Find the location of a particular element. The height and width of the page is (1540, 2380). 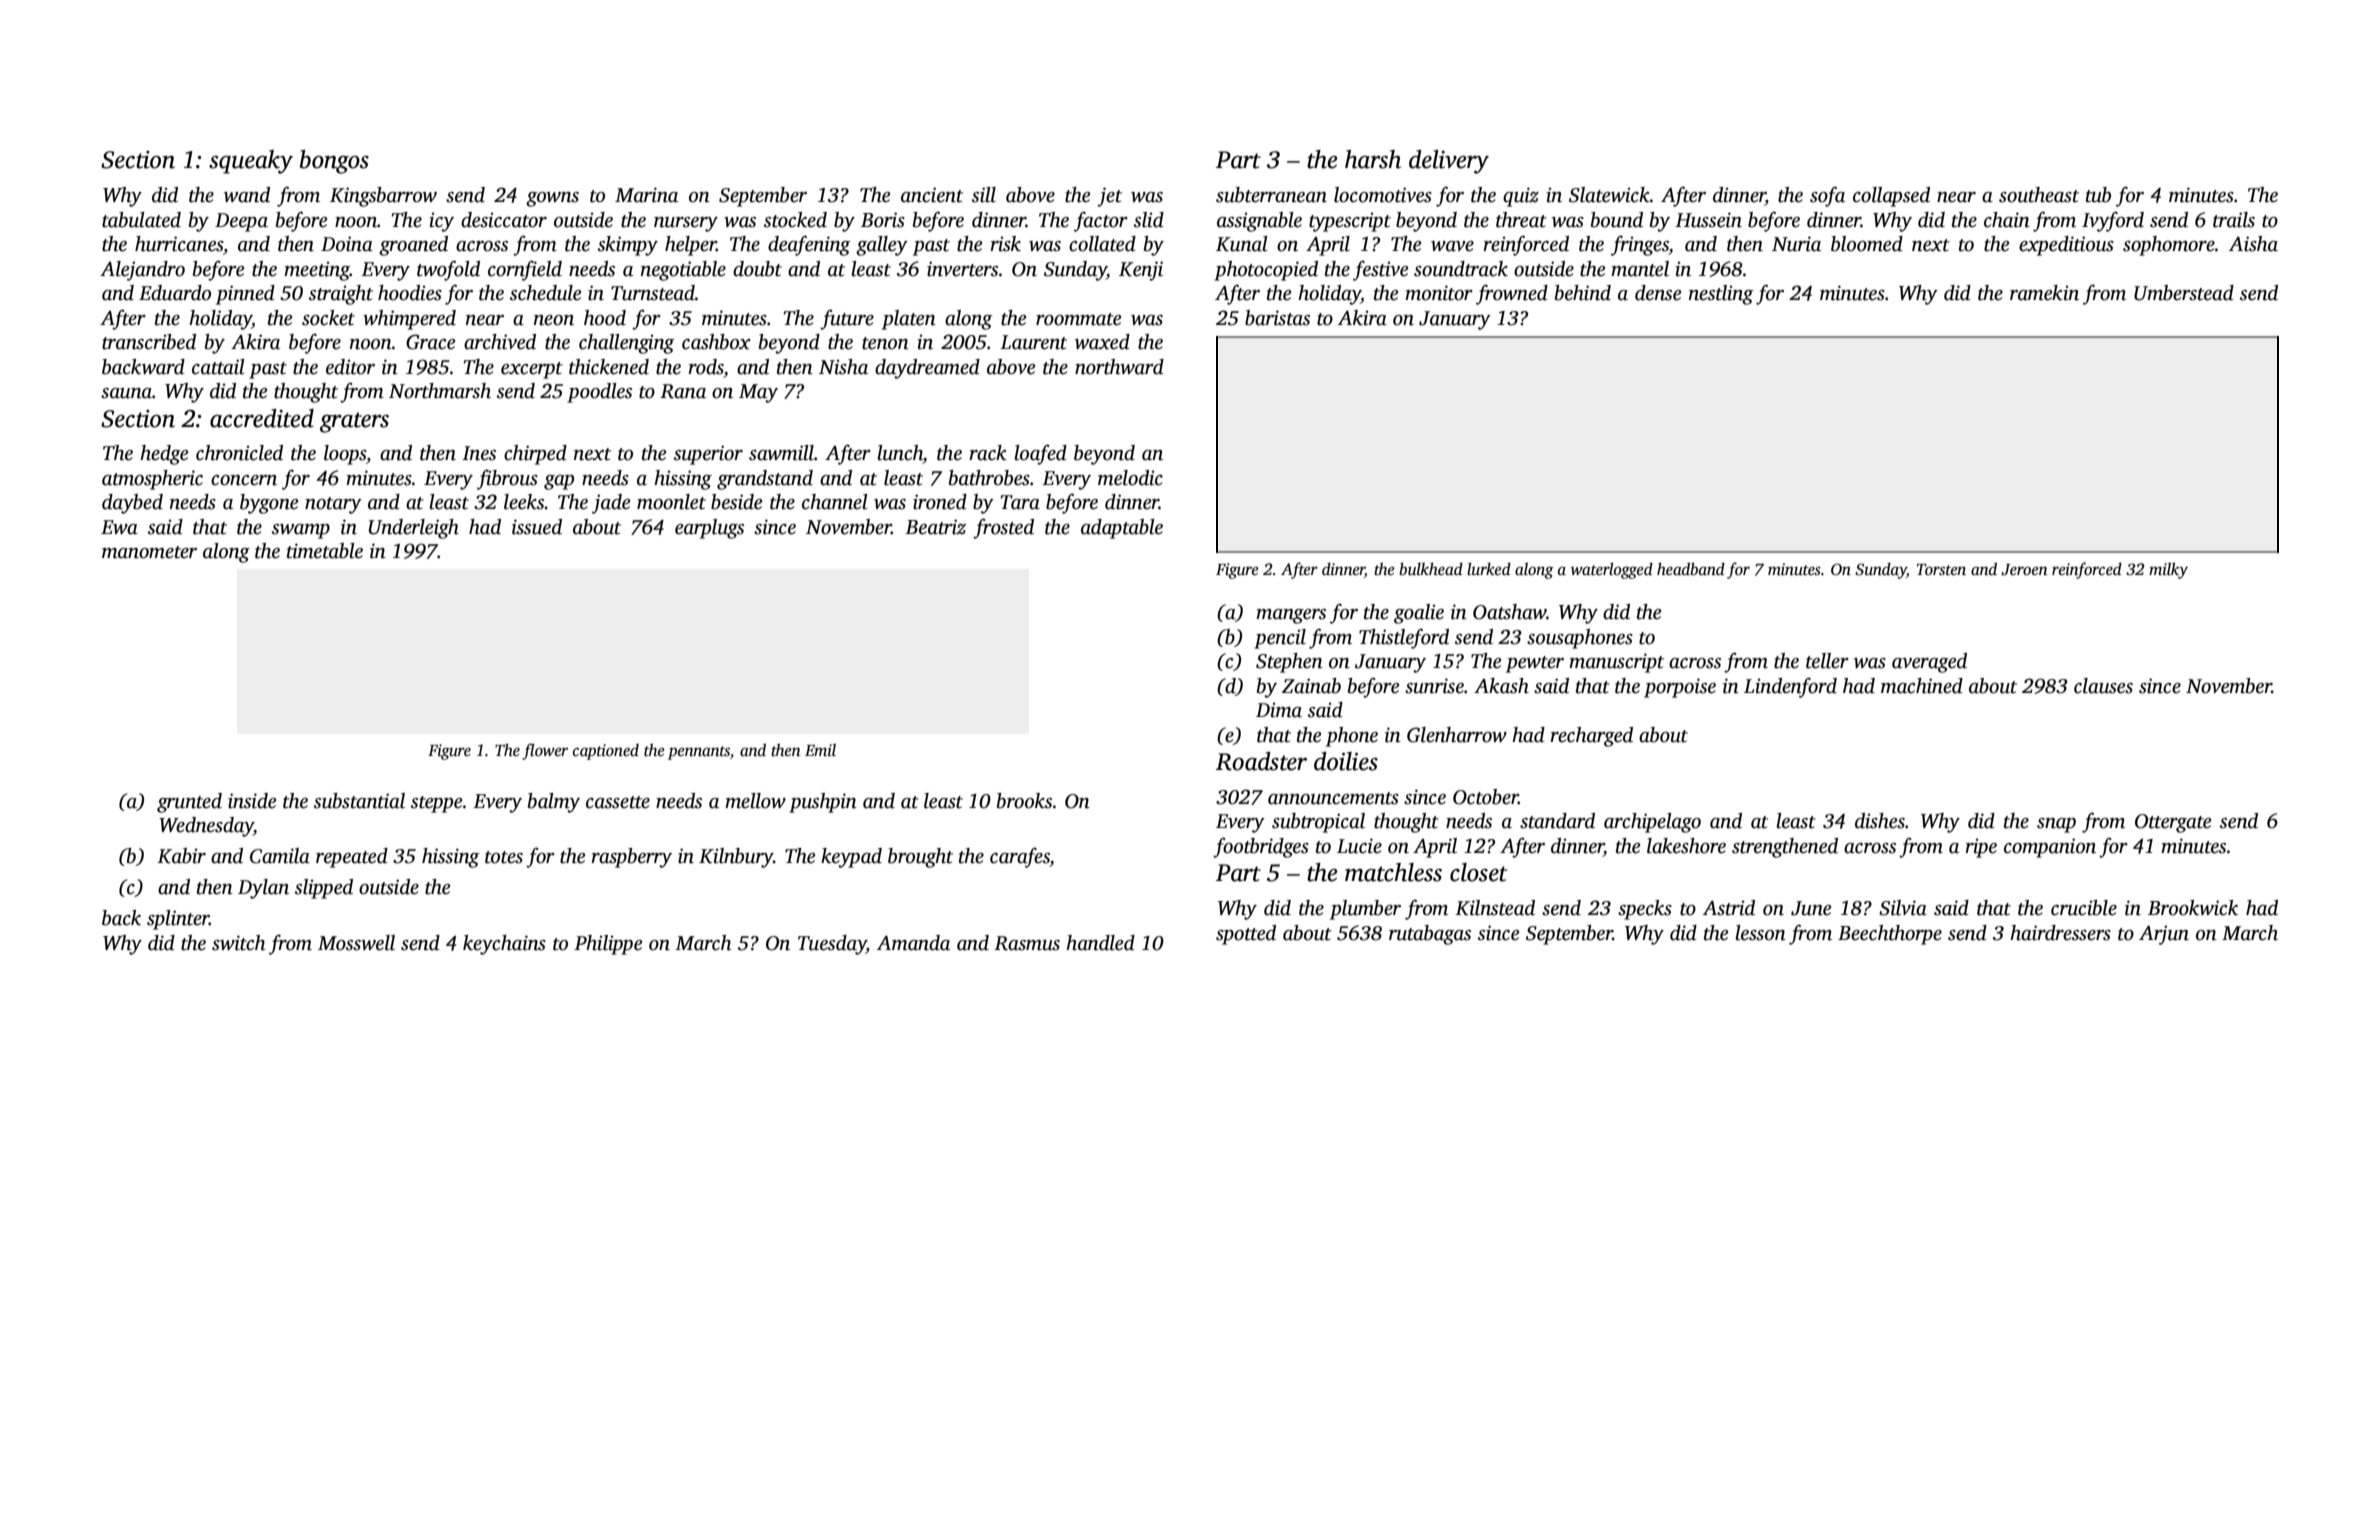

sill is located at coordinates (984, 195).
